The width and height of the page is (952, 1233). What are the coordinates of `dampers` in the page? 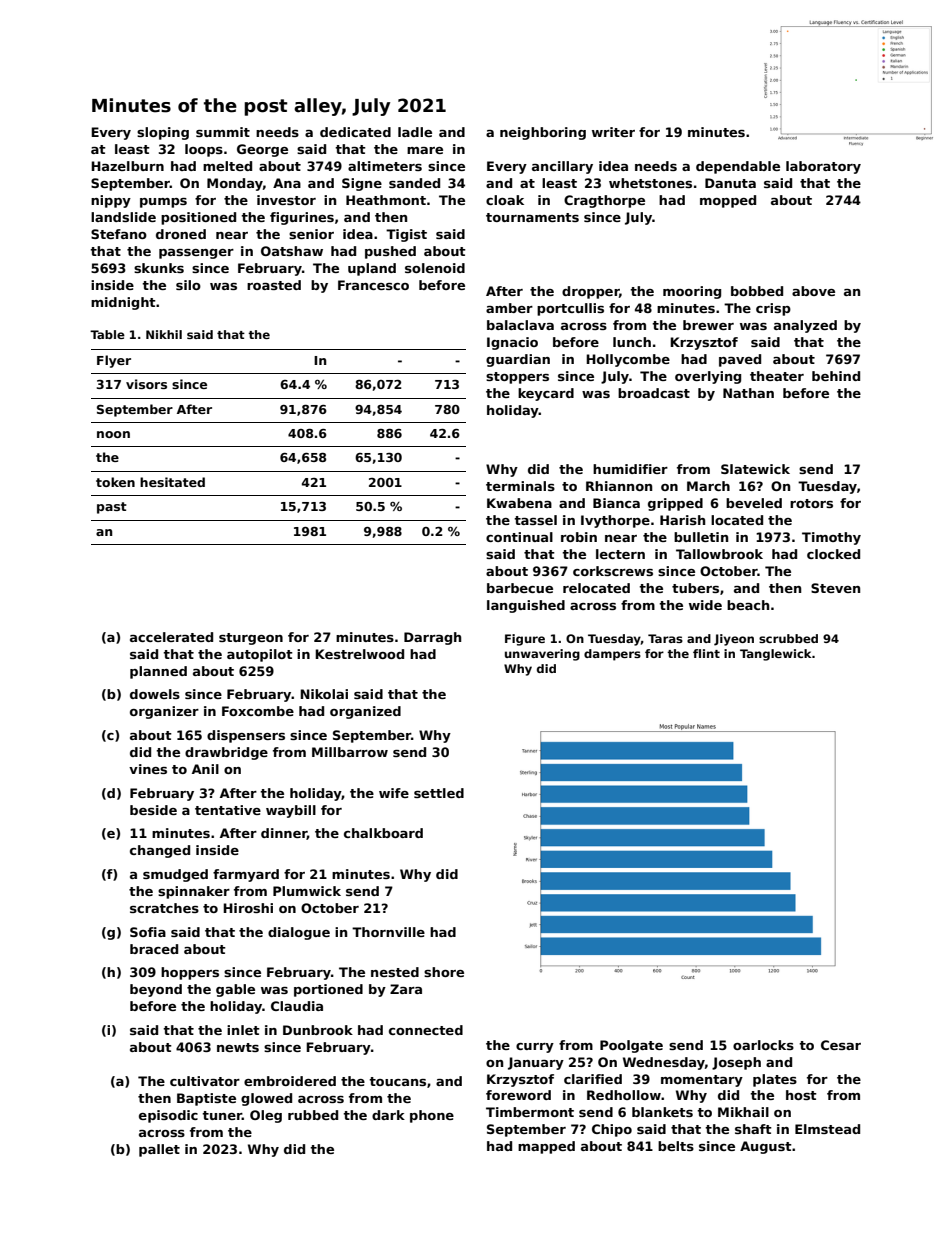 It's located at (612, 655).
